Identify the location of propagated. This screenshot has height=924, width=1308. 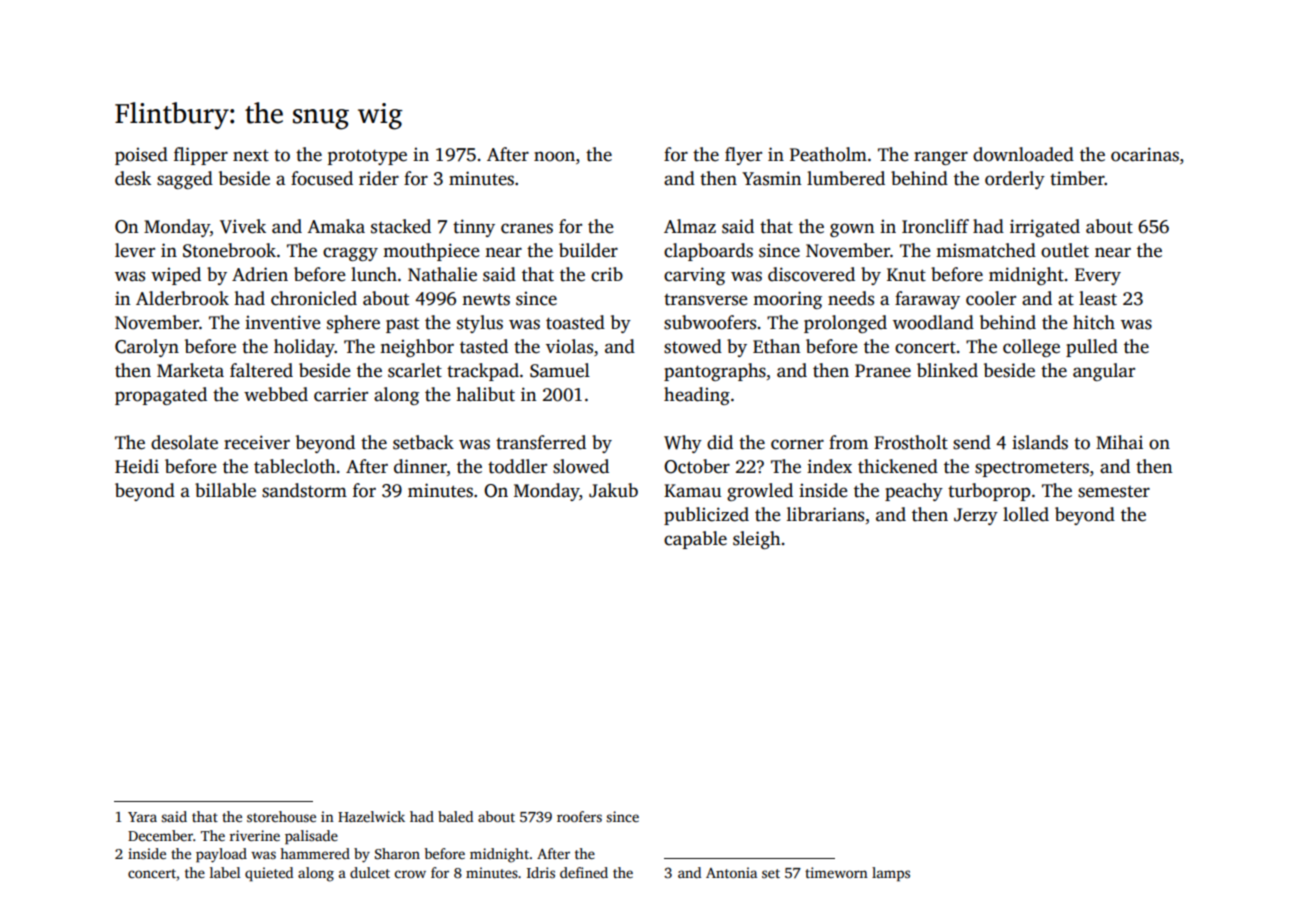
(161, 396).
